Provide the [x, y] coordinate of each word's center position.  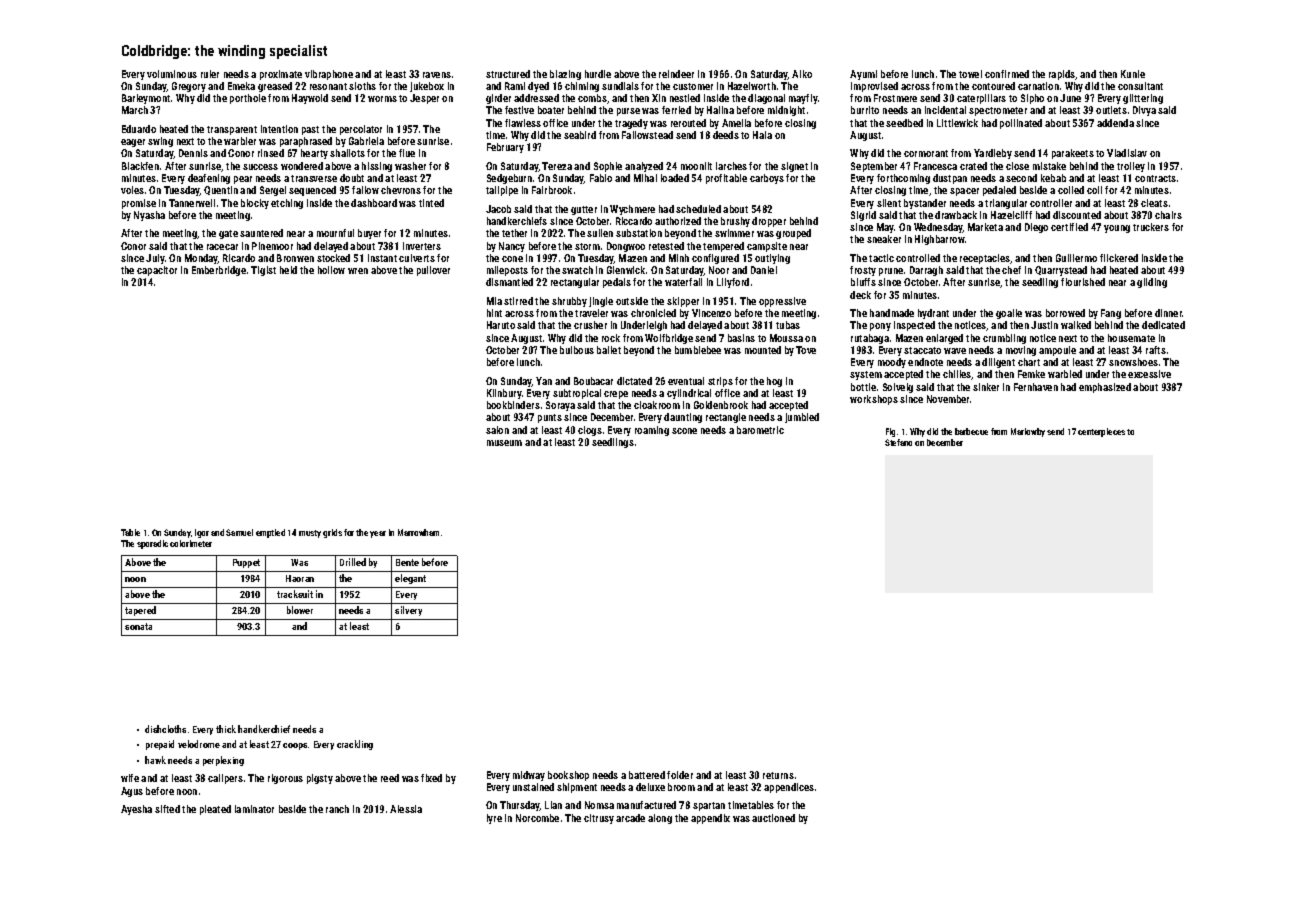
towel [970, 74]
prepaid [160, 745]
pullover [433, 271]
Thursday [520, 806]
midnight [786, 111]
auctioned [773, 818]
